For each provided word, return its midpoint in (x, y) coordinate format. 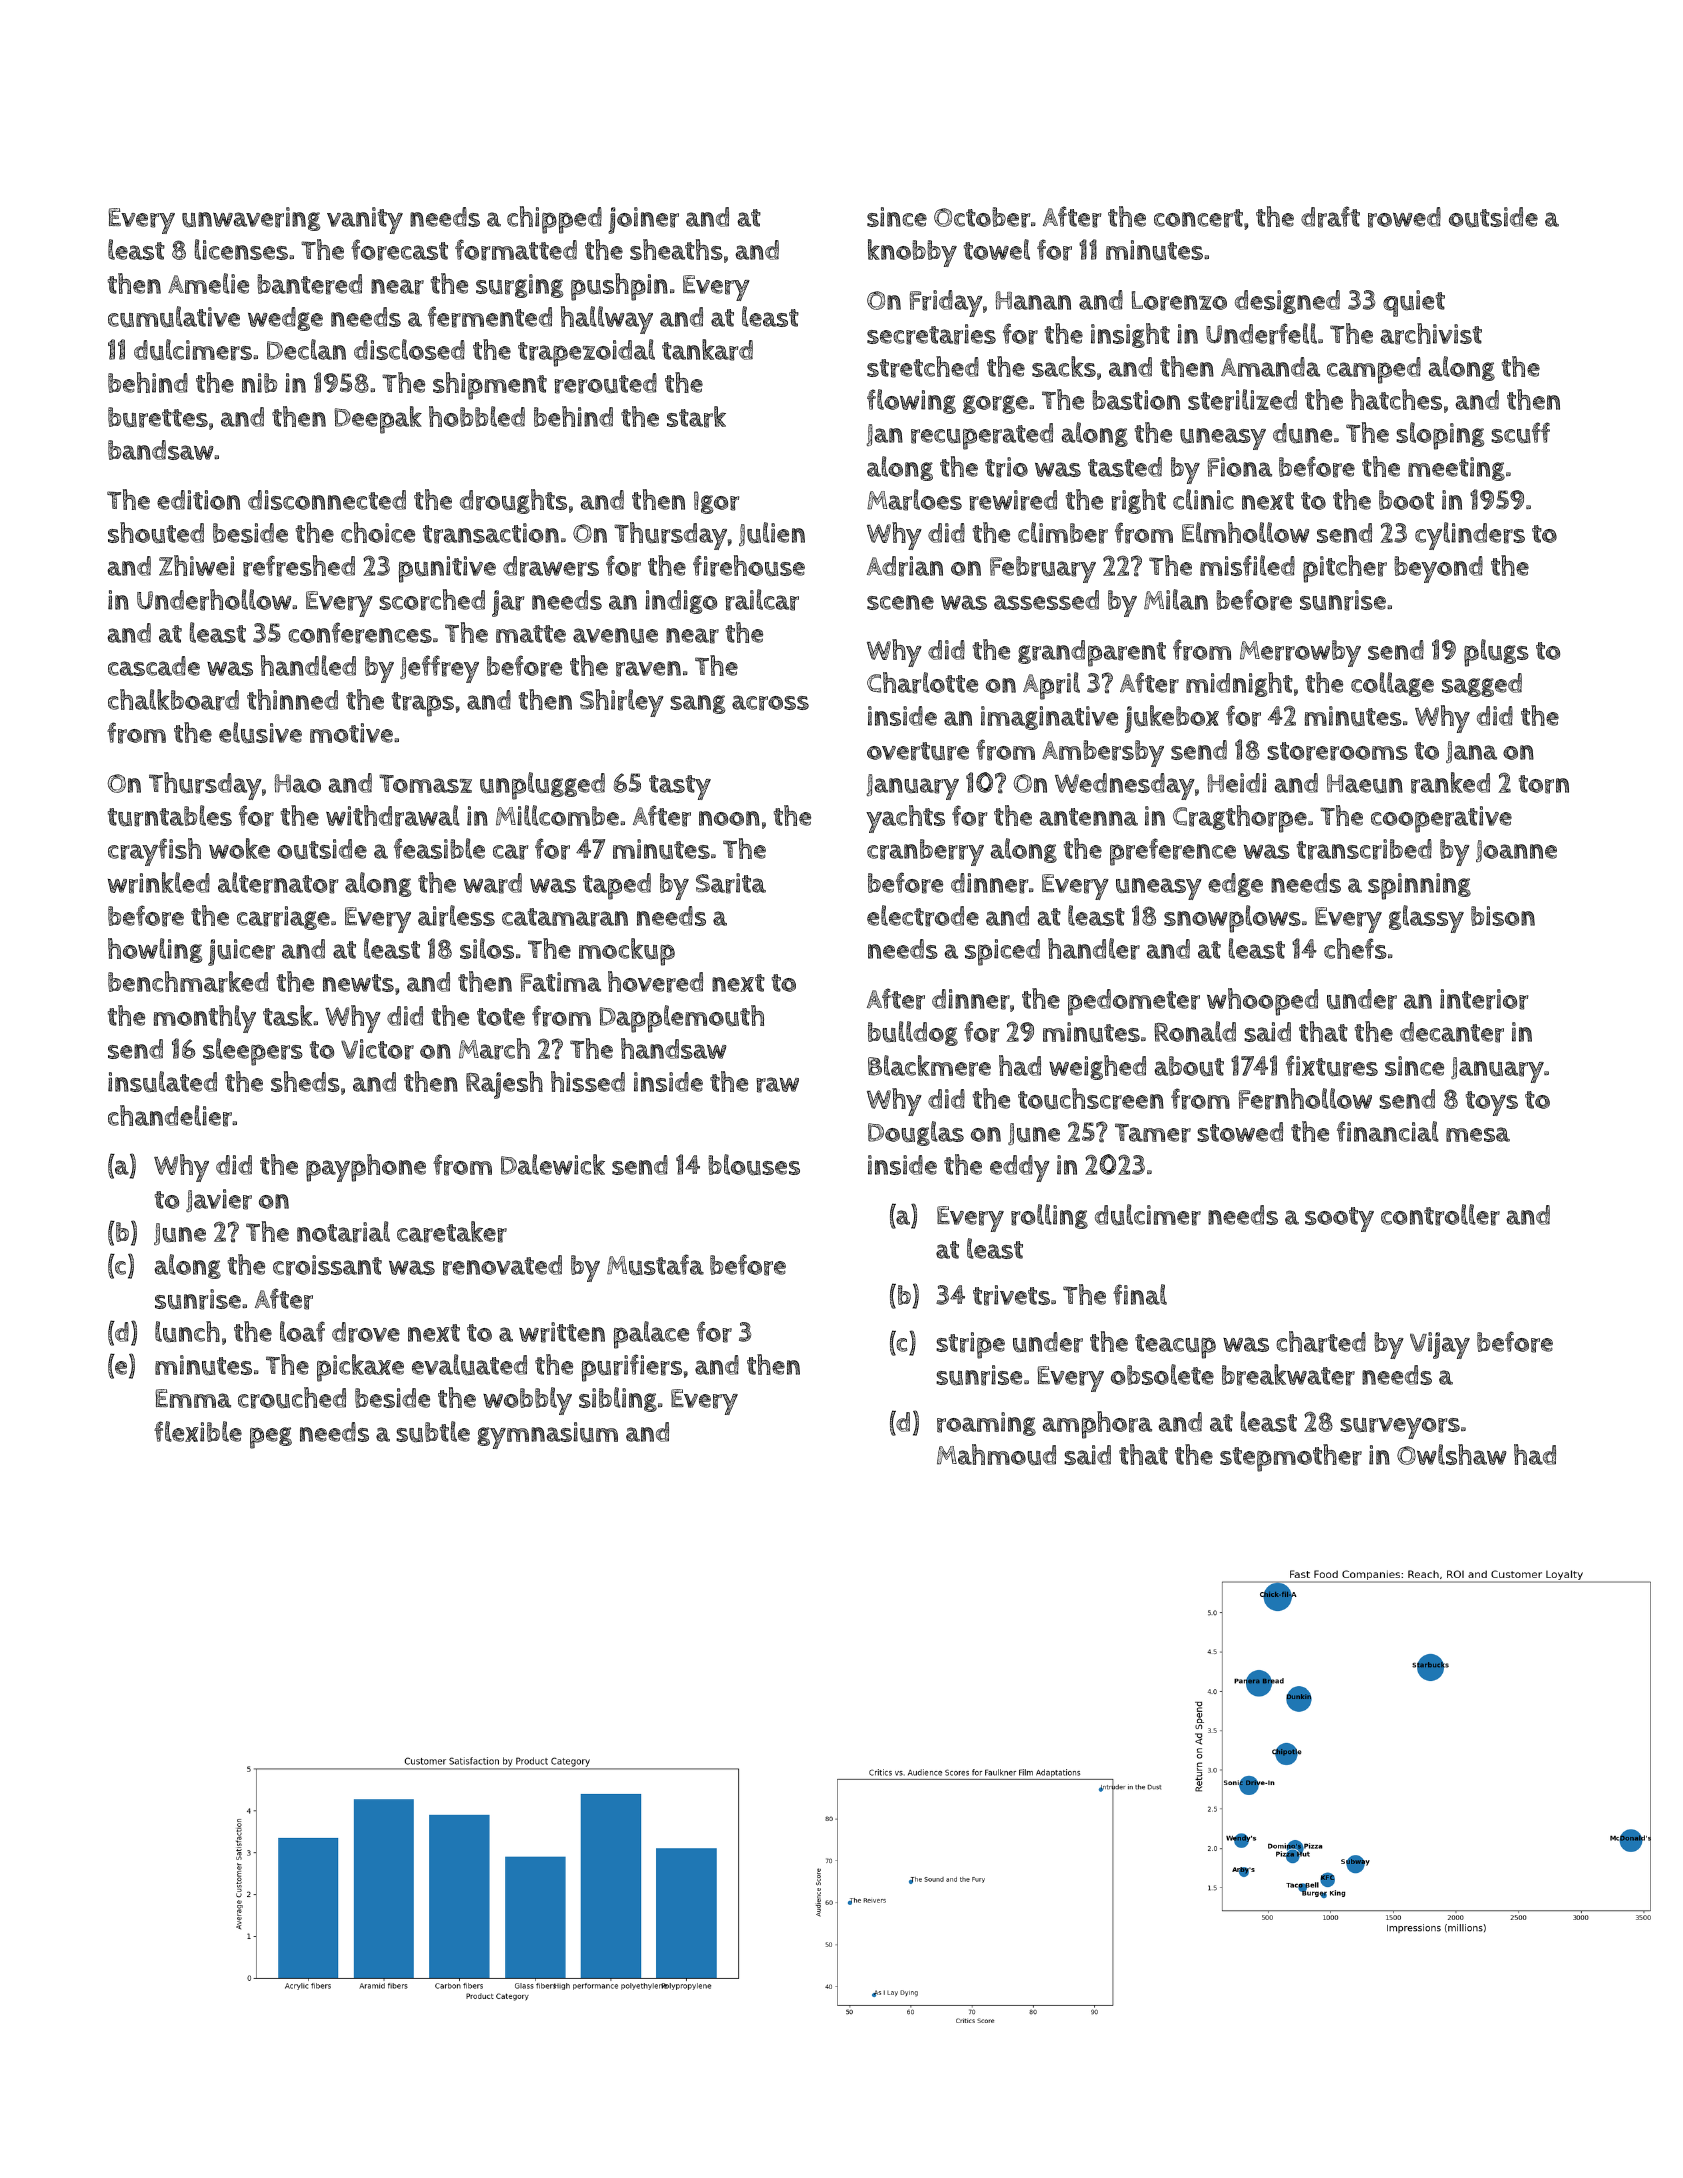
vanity (365, 220)
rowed (1404, 217)
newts (358, 983)
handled (308, 665)
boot (1406, 500)
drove (366, 1332)
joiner (643, 220)
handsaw (674, 1048)
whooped (1262, 1002)
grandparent (1092, 653)
